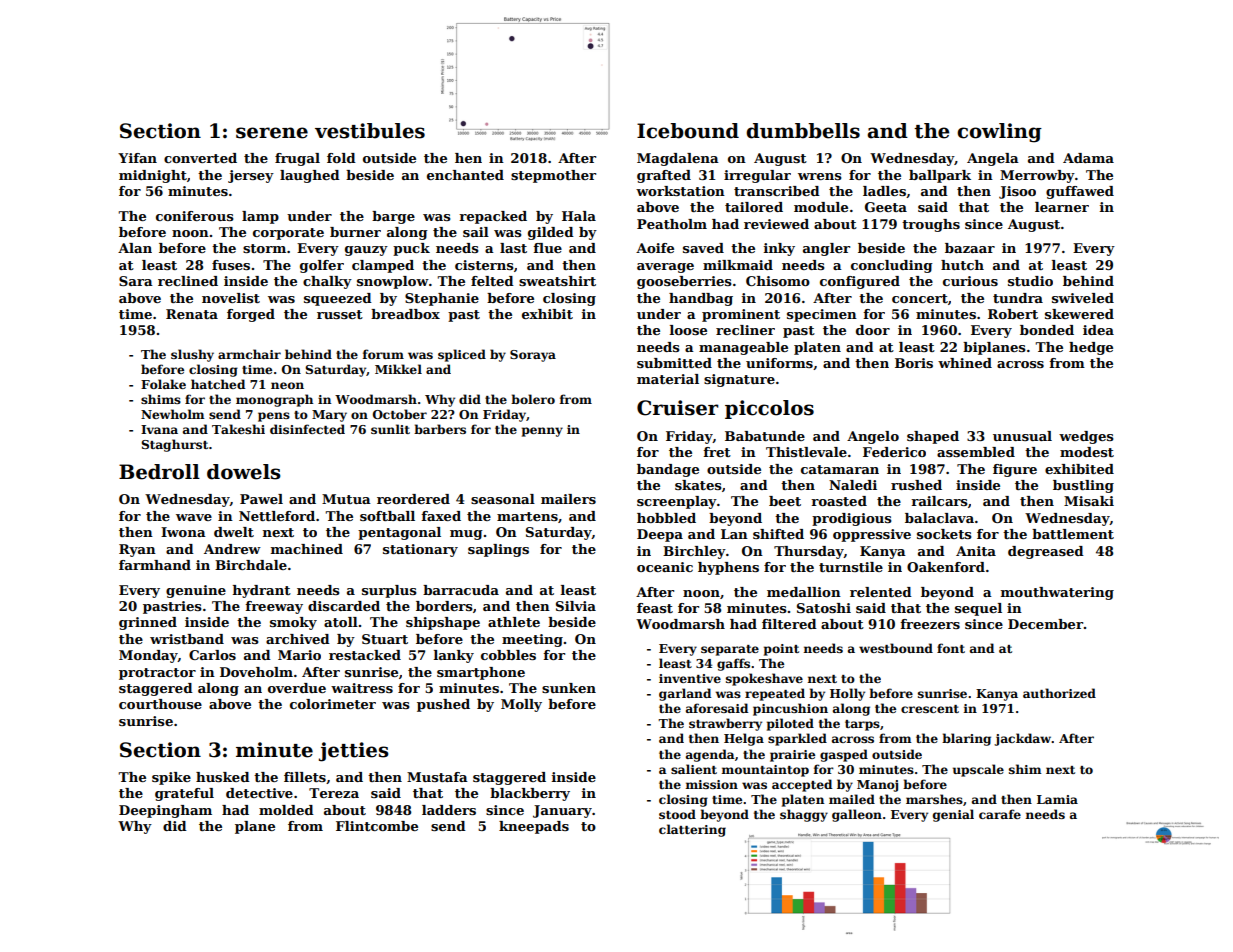 The image size is (1233, 952). What do you see at coordinates (664, 176) in the image?
I see `grafted` at bounding box center [664, 176].
